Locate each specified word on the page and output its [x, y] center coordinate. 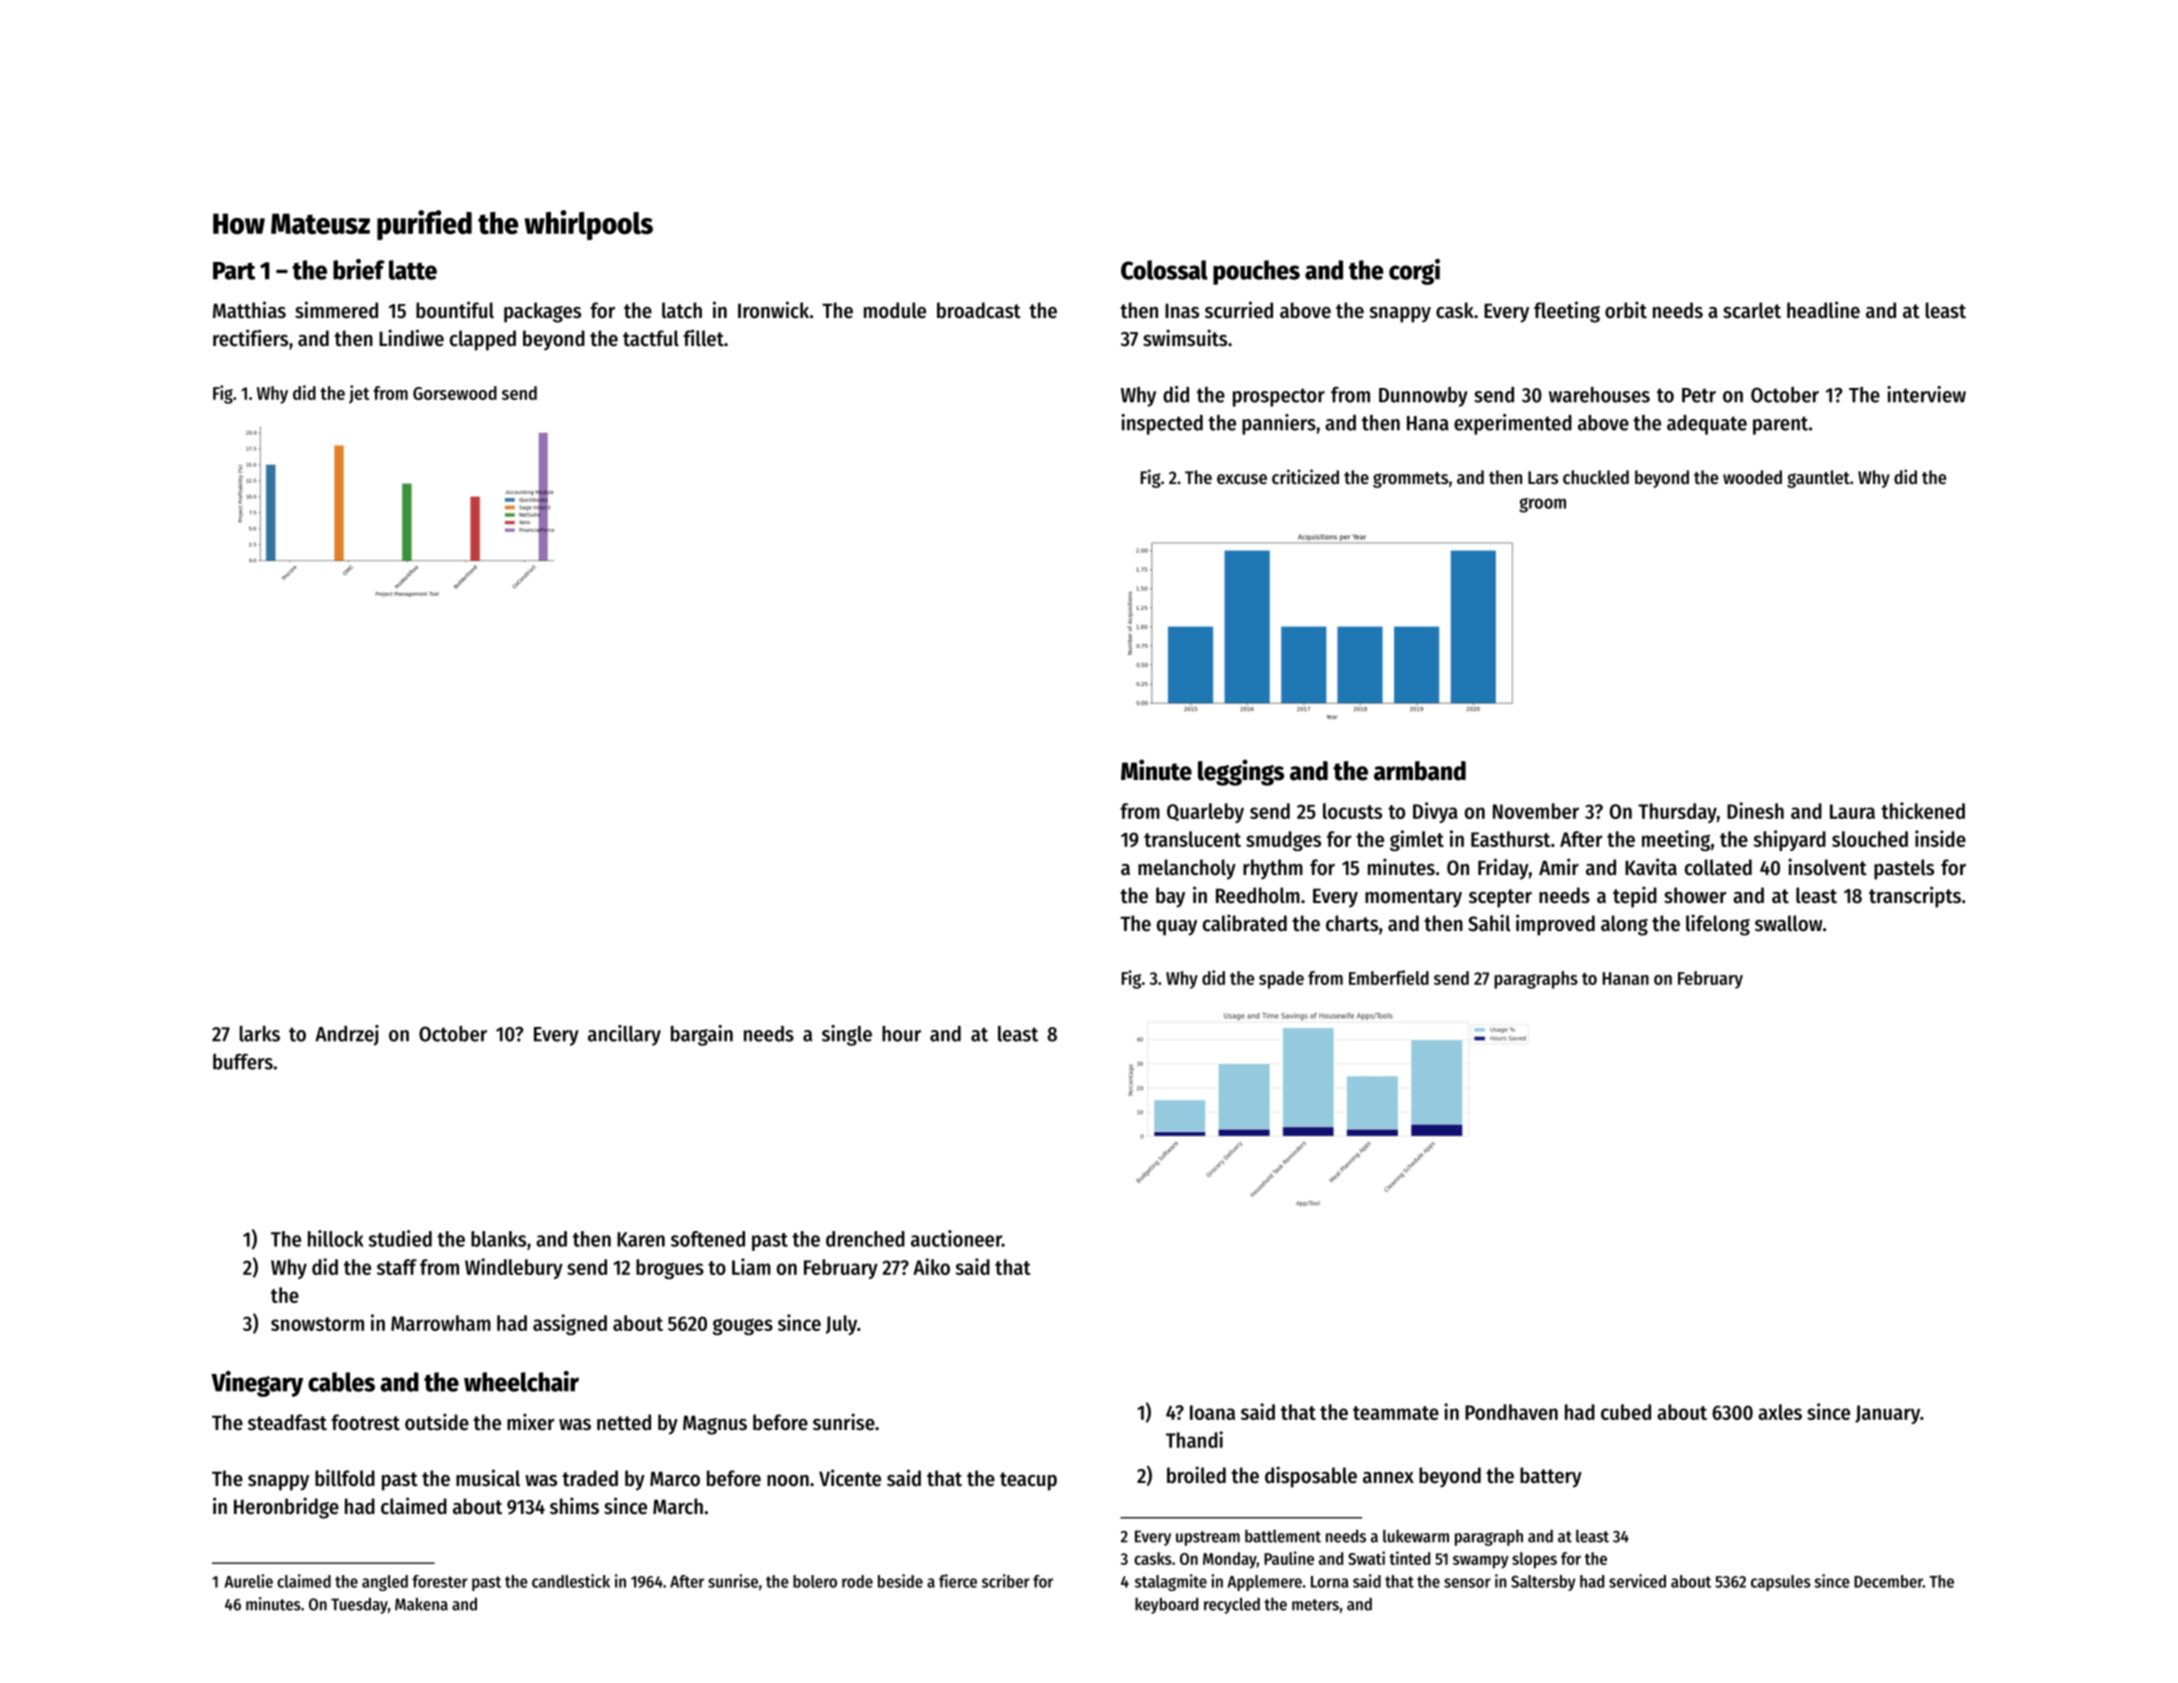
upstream [1208, 1538]
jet [359, 394]
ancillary [624, 1035]
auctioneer [956, 1238]
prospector [1279, 397]
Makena [421, 1604]
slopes [1534, 1560]
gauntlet [1818, 479]
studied [400, 1238]
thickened [1923, 810]
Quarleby [1205, 813]
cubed [1626, 1412]
